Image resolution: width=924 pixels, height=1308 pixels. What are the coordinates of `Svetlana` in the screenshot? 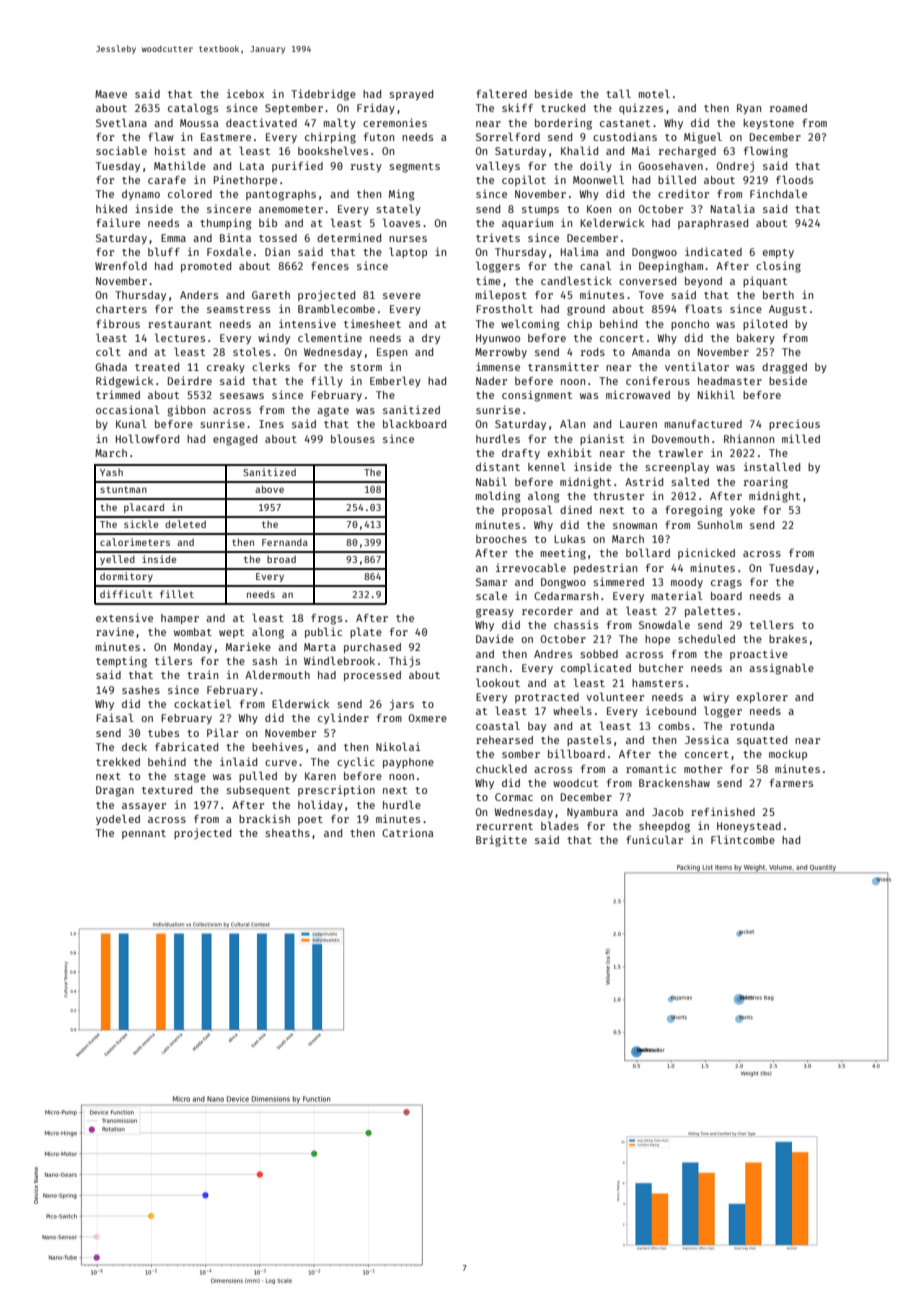 It's located at (121, 122).
